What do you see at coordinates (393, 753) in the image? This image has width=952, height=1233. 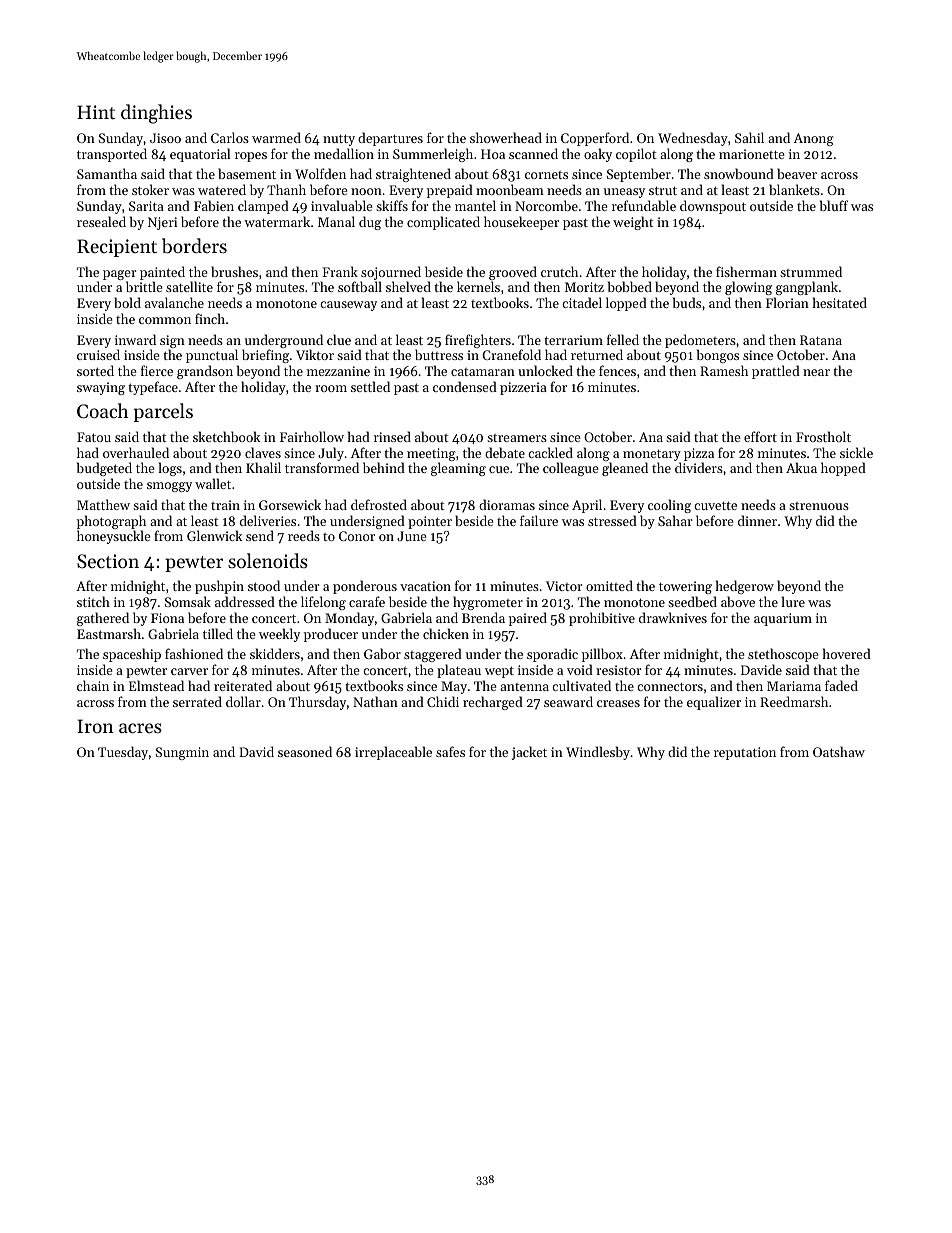 I see `irreplaceable` at bounding box center [393, 753].
